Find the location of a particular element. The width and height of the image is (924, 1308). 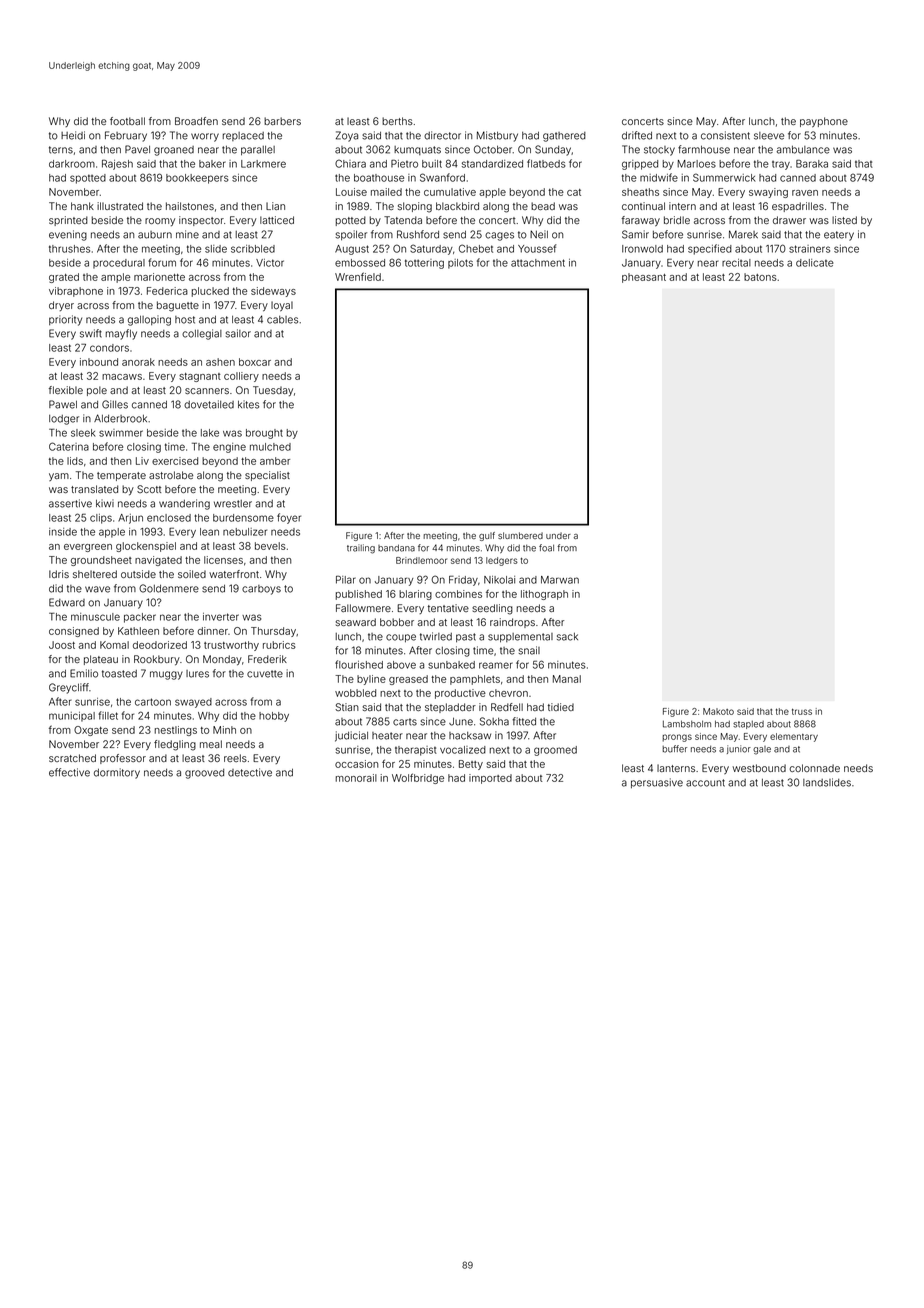

payphone is located at coordinates (824, 122).
